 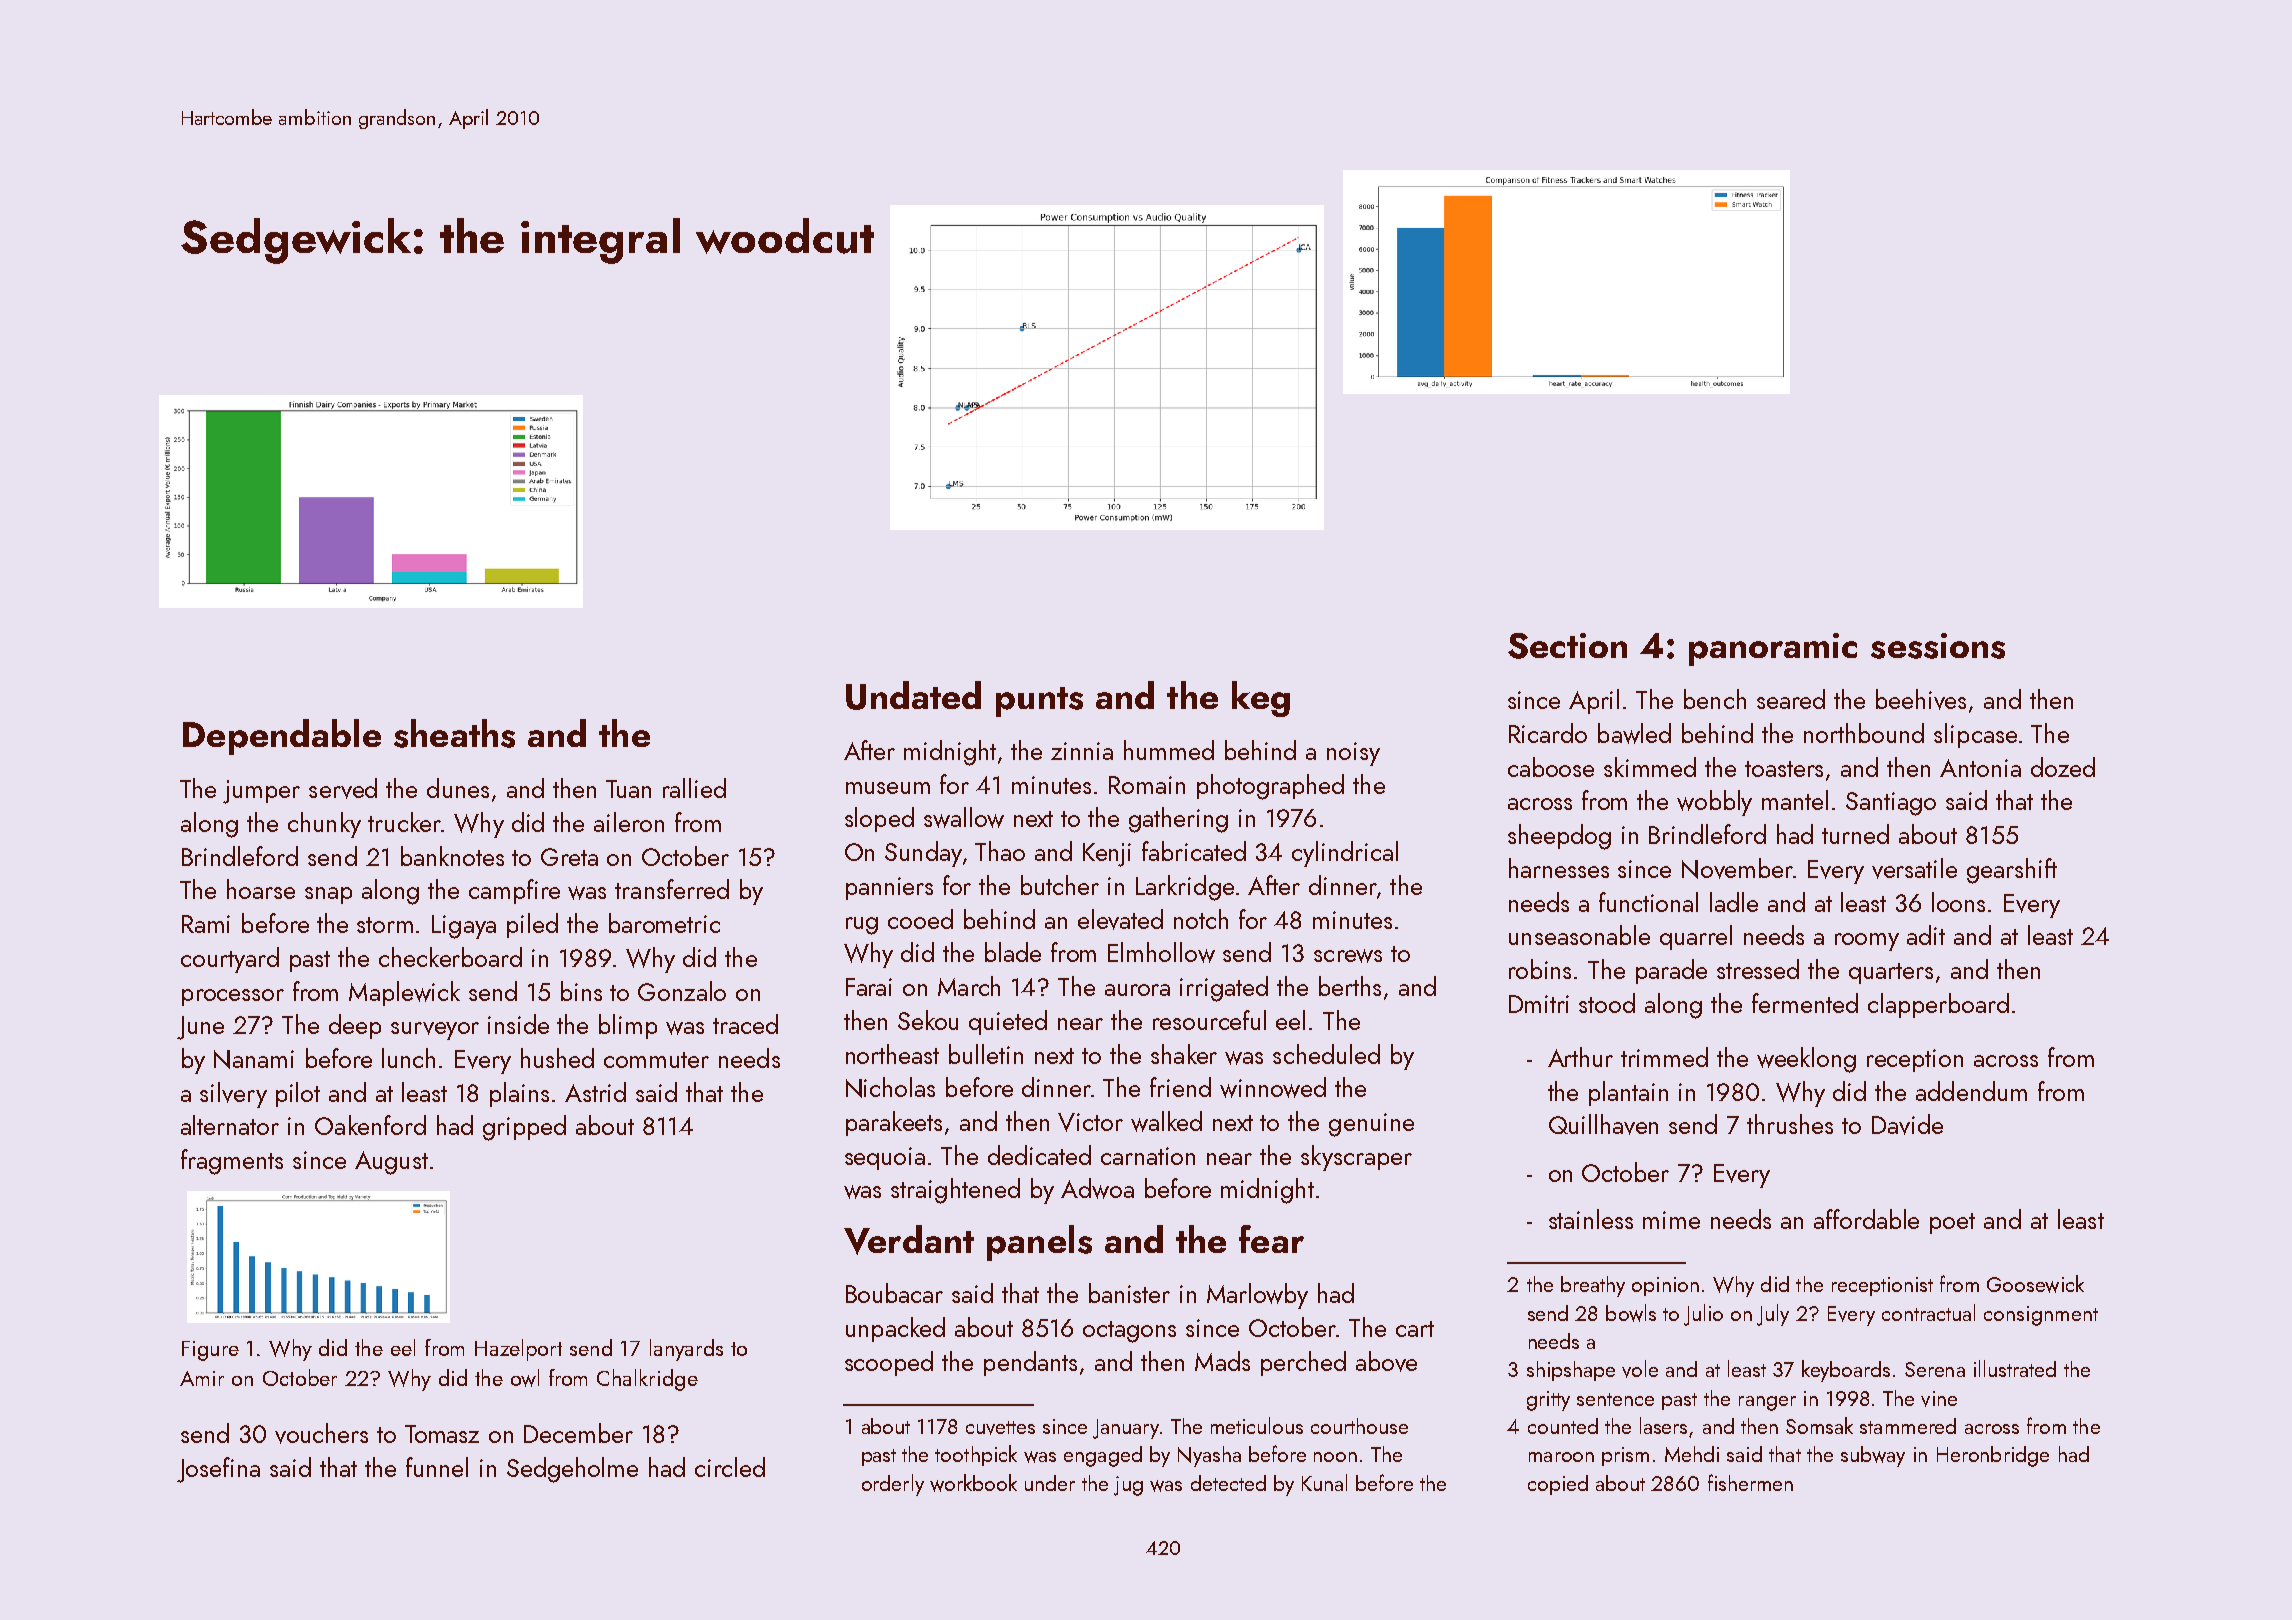 I want to click on aileron, so click(x=629, y=822).
